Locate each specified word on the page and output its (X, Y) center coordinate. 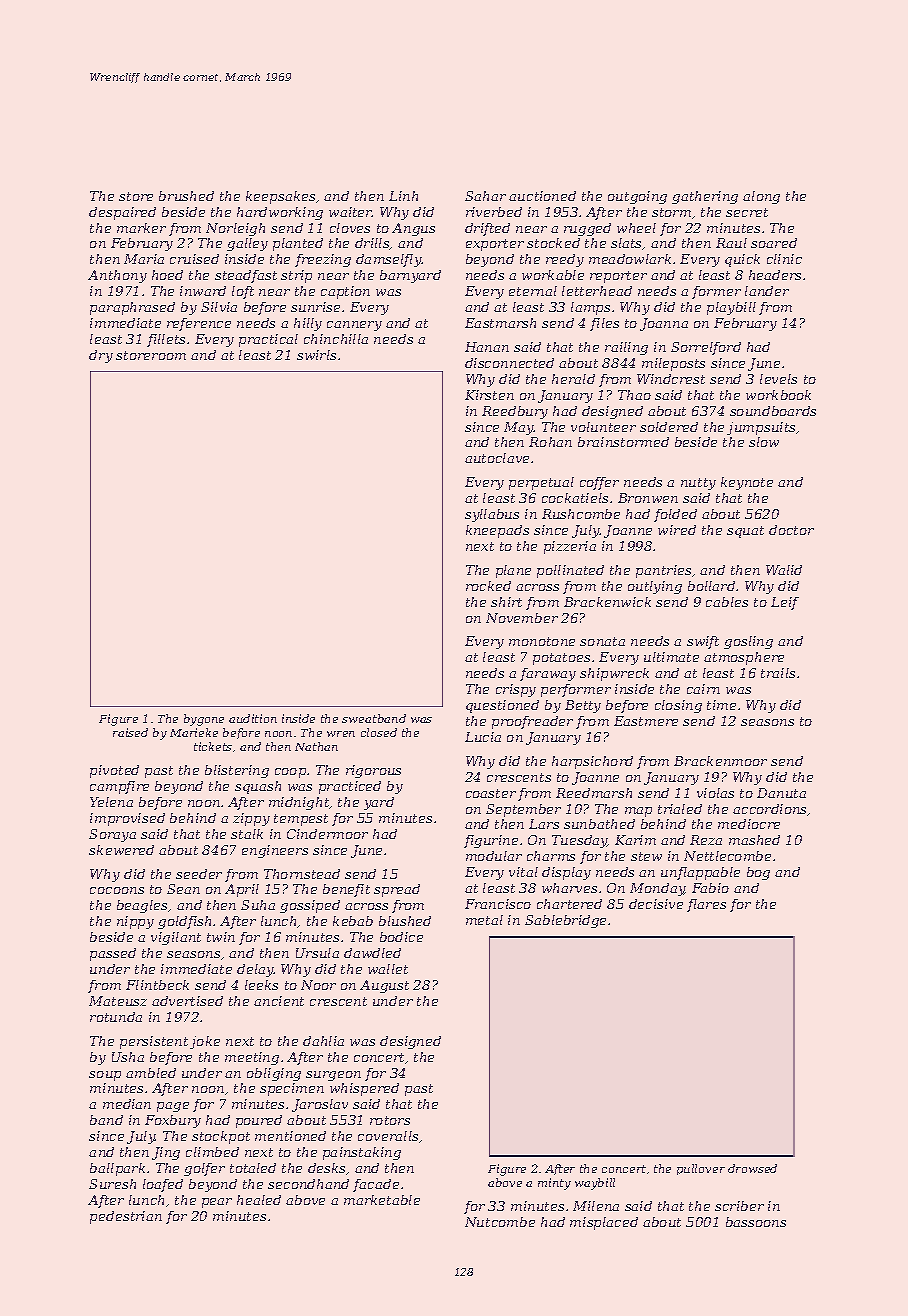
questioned (502, 706)
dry (101, 356)
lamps (590, 308)
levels (778, 379)
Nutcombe (500, 1222)
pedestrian (126, 1217)
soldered (669, 427)
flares (706, 905)
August (384, 986)
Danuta (781, 793)
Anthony (117, 276)
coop (290, 773)
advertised (187, 1001)
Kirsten (489, 395)
